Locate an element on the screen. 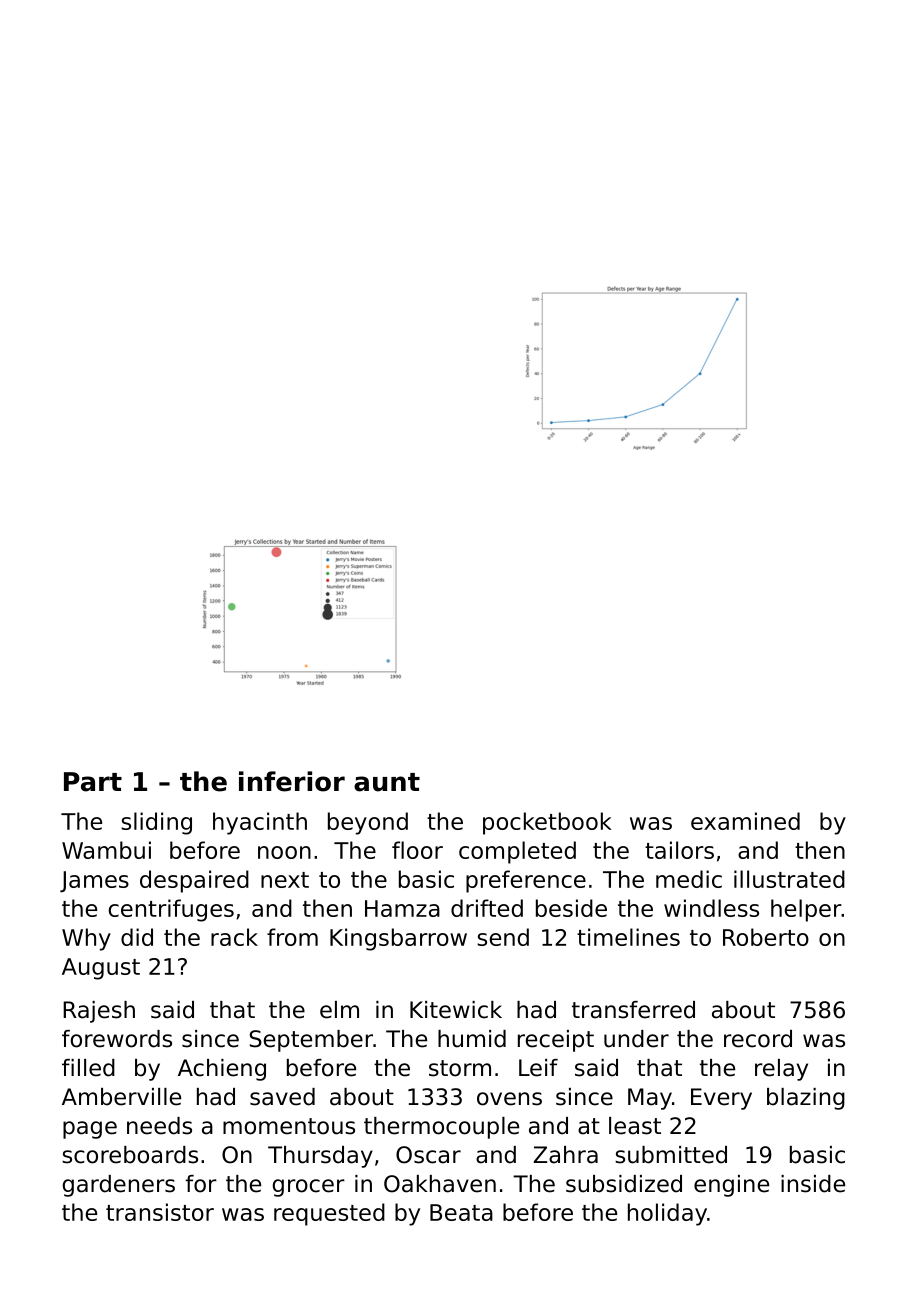  sliding is located at coordinates (156, 823).
